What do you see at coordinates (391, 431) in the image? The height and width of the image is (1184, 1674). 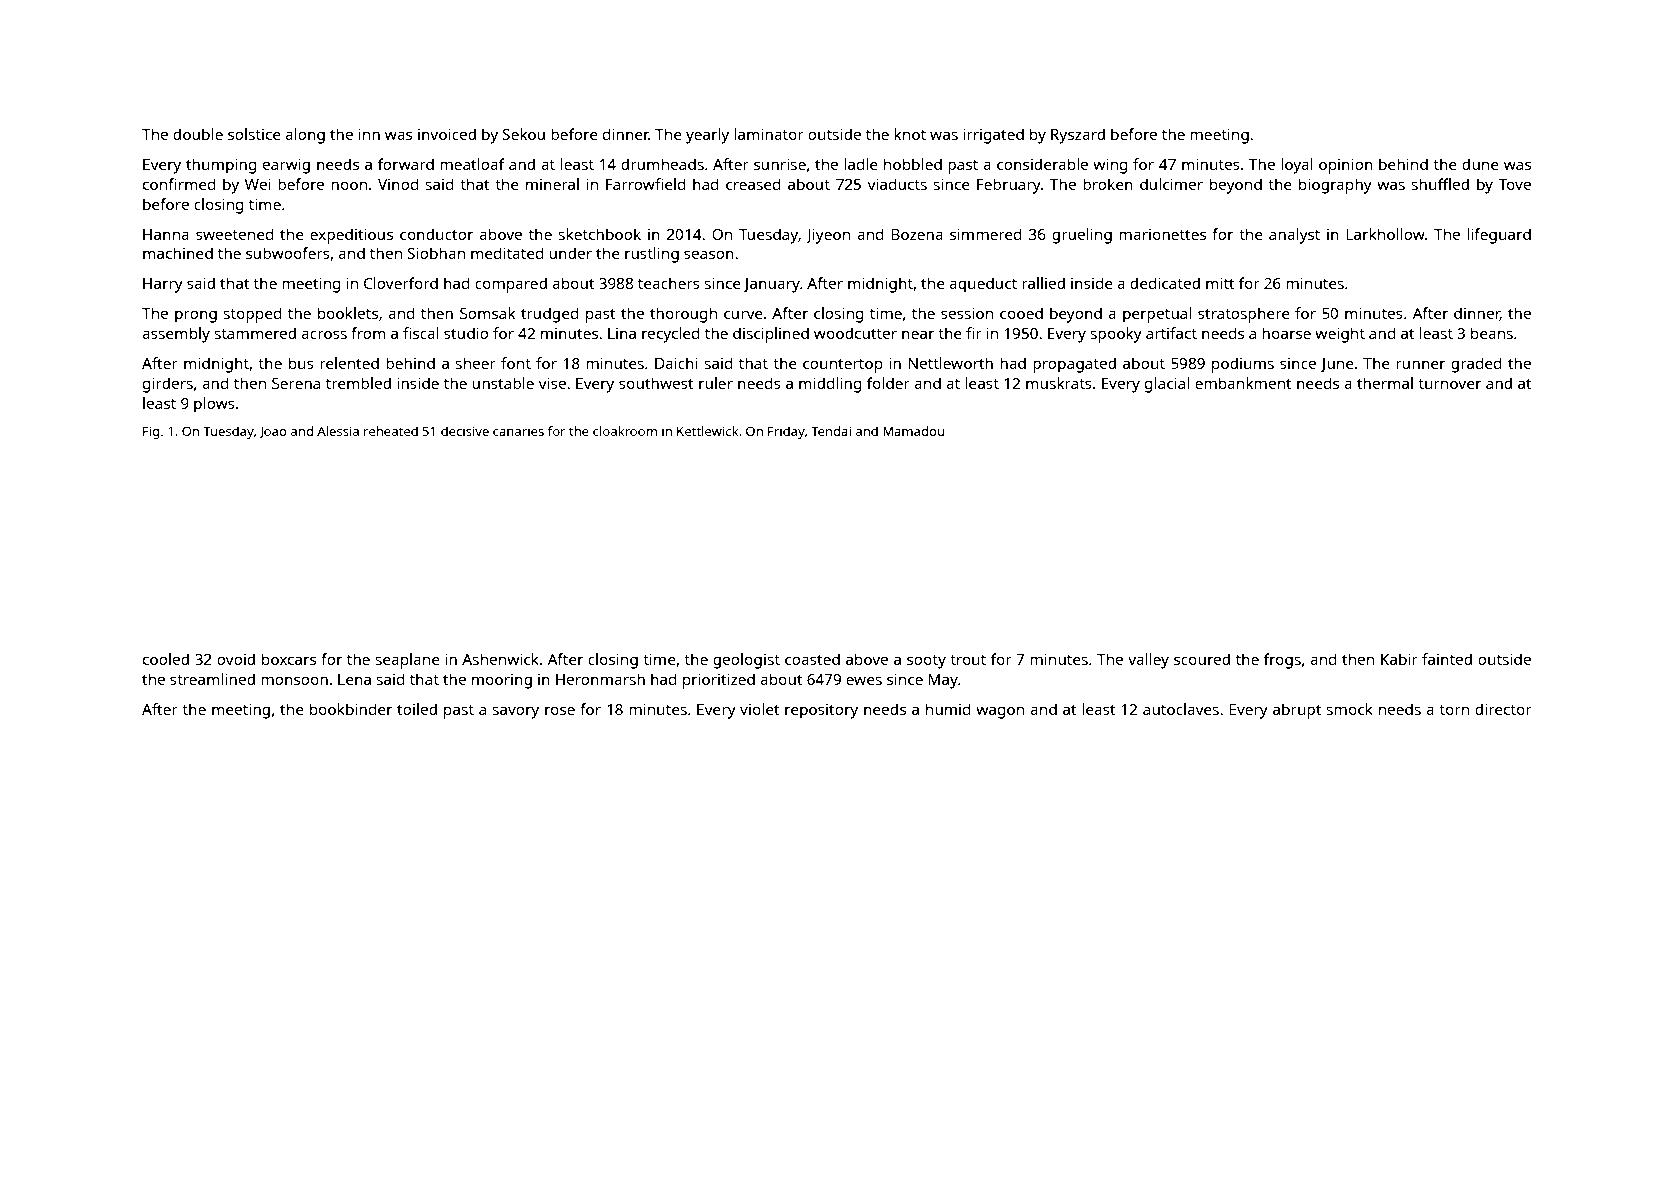 I see `reheated` at bounding box center [391, 431].
